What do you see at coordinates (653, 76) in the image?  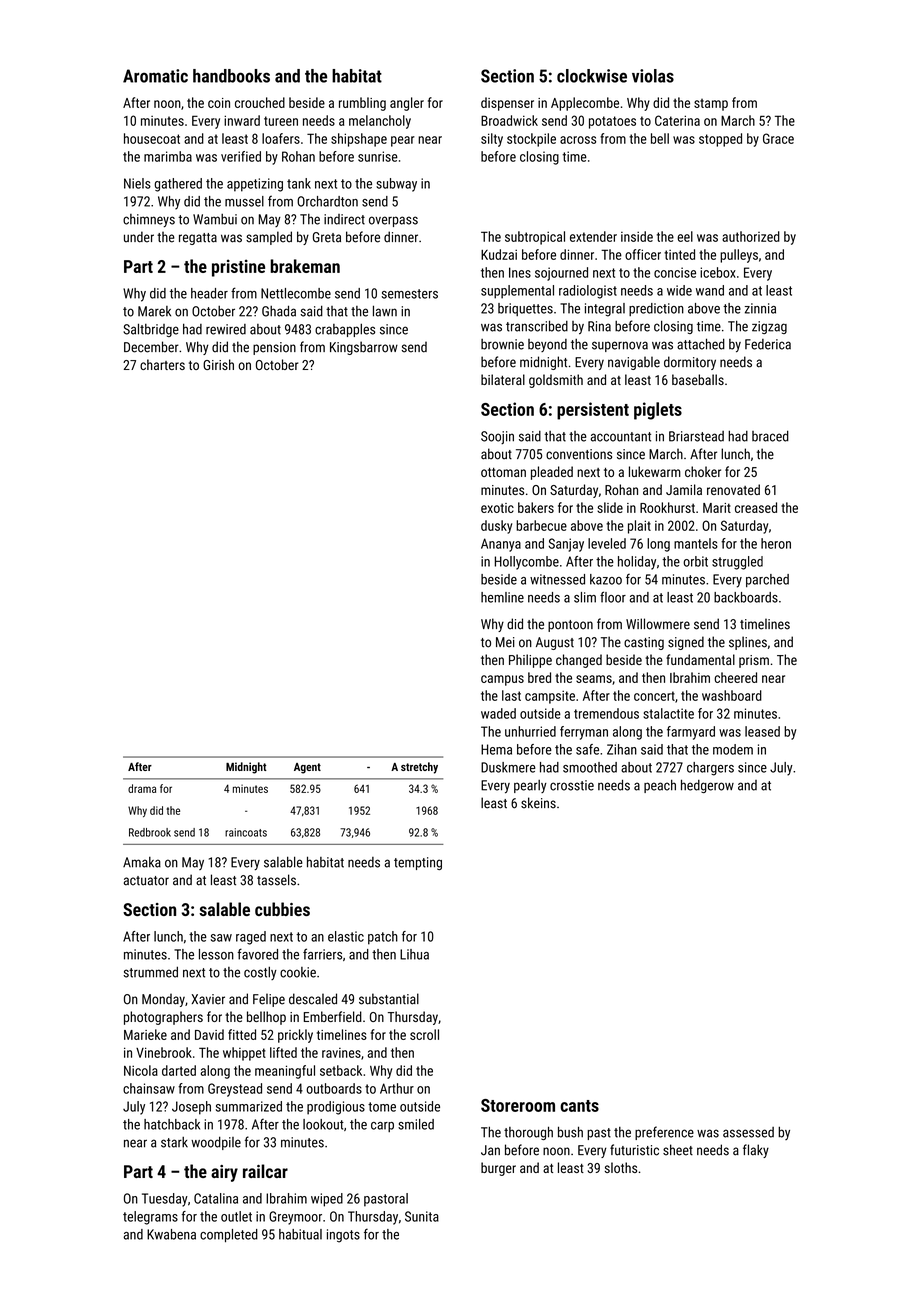 I see `violas` at bounding box center [653, 76].
